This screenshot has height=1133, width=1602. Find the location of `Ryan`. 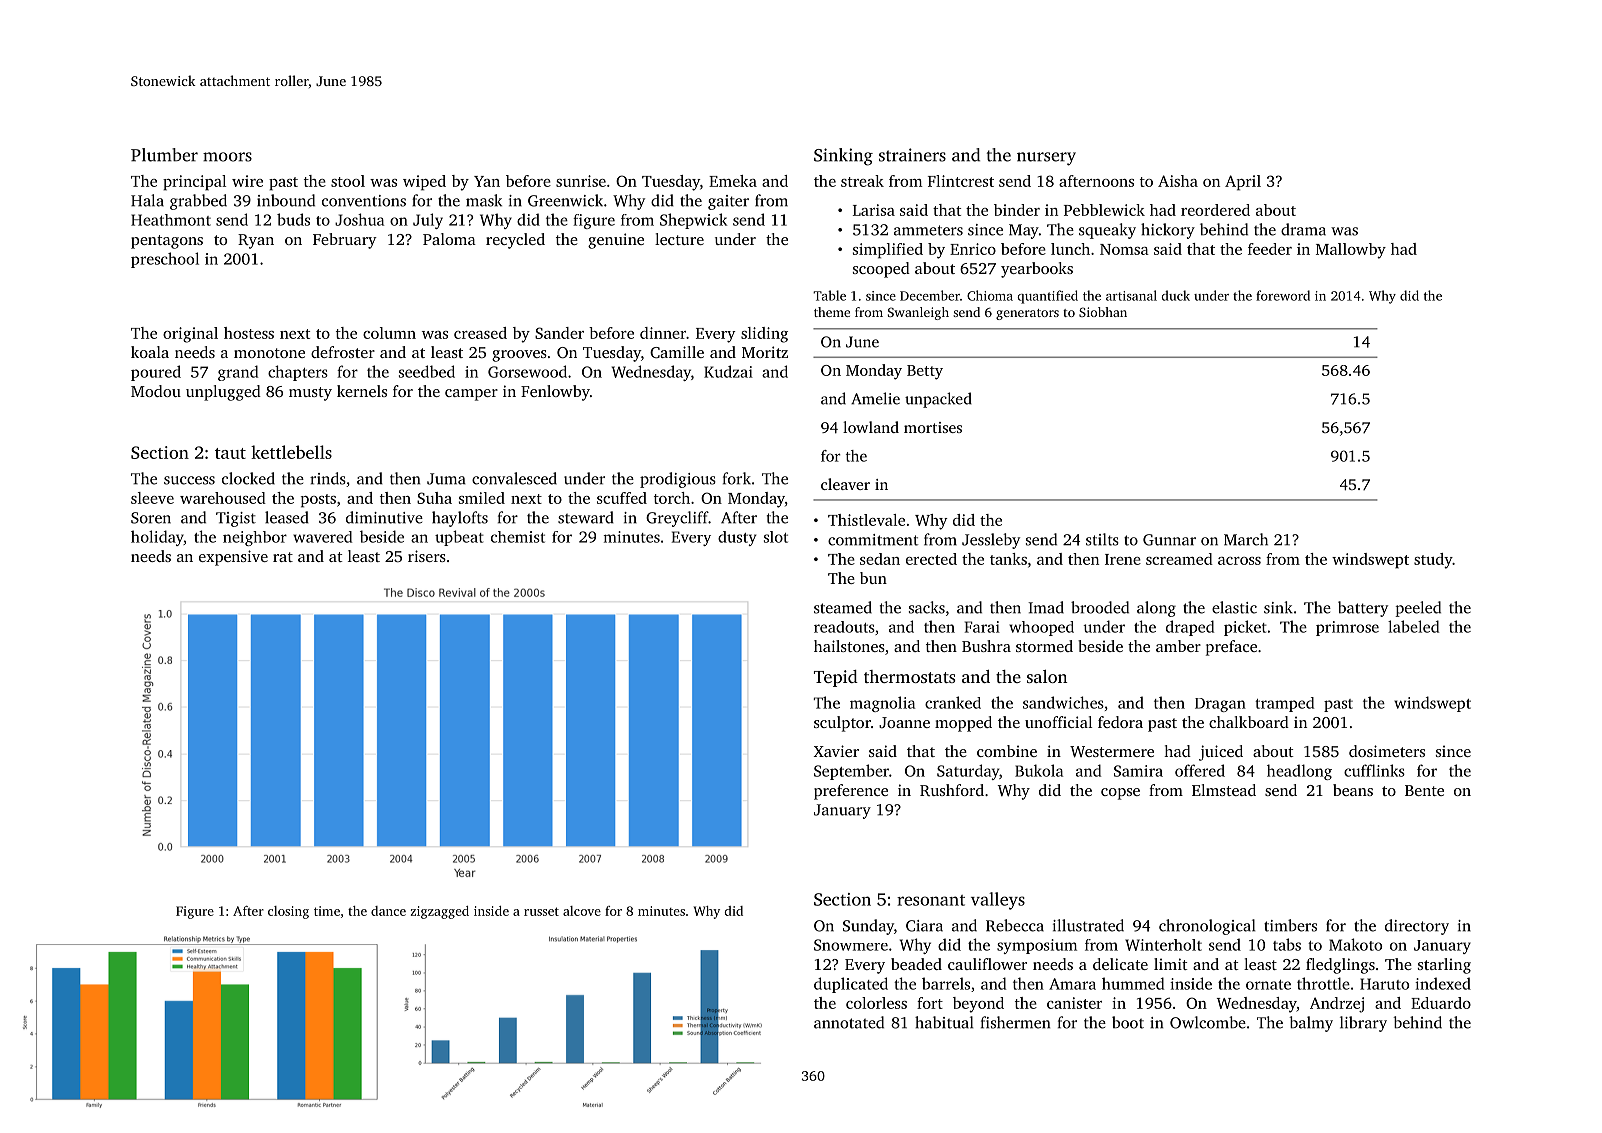

Ryan is located at coordinates (256, 241).
